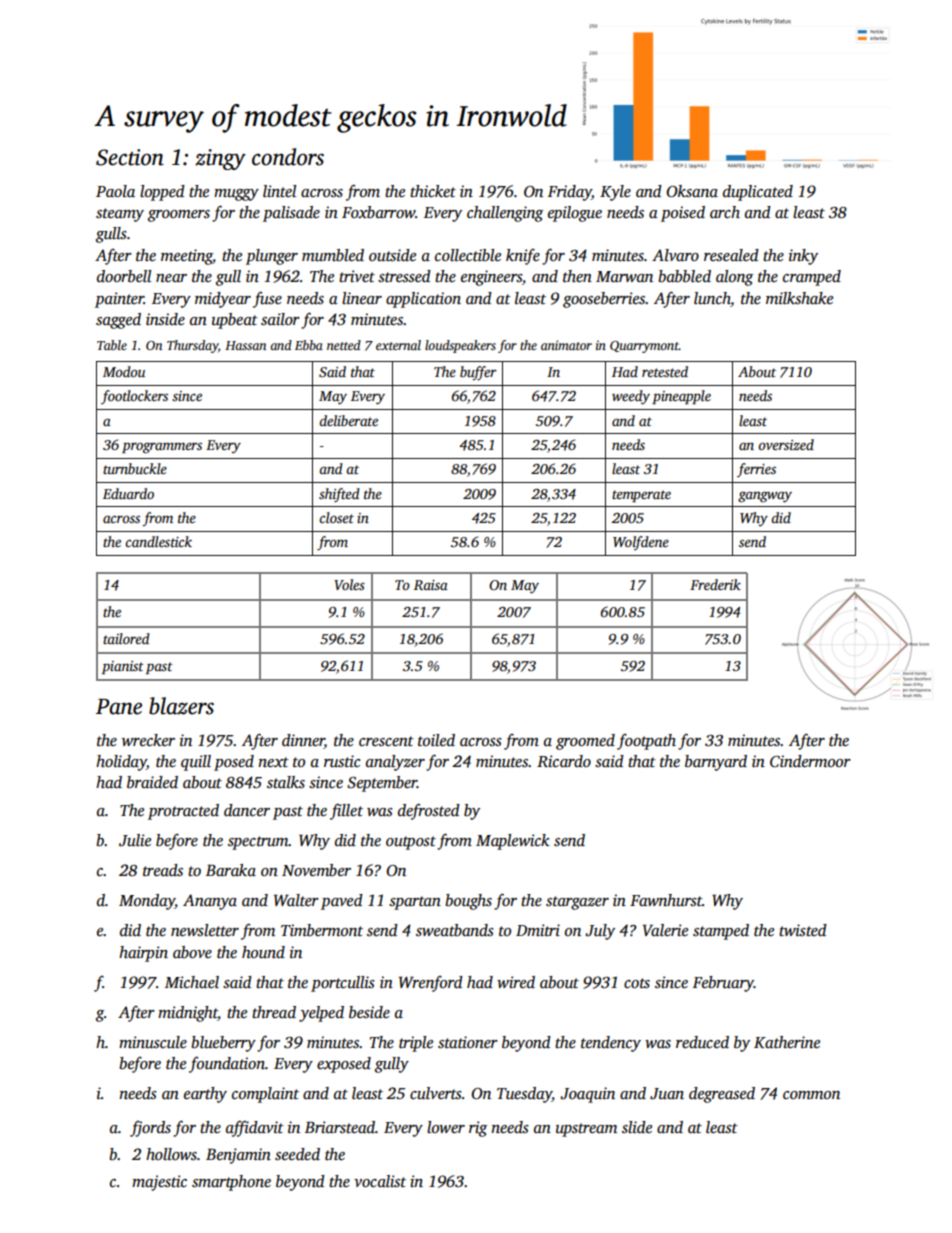  Describe the element at coordinates (758, 193) in the screenshot. I see `duplicated` at that location.
